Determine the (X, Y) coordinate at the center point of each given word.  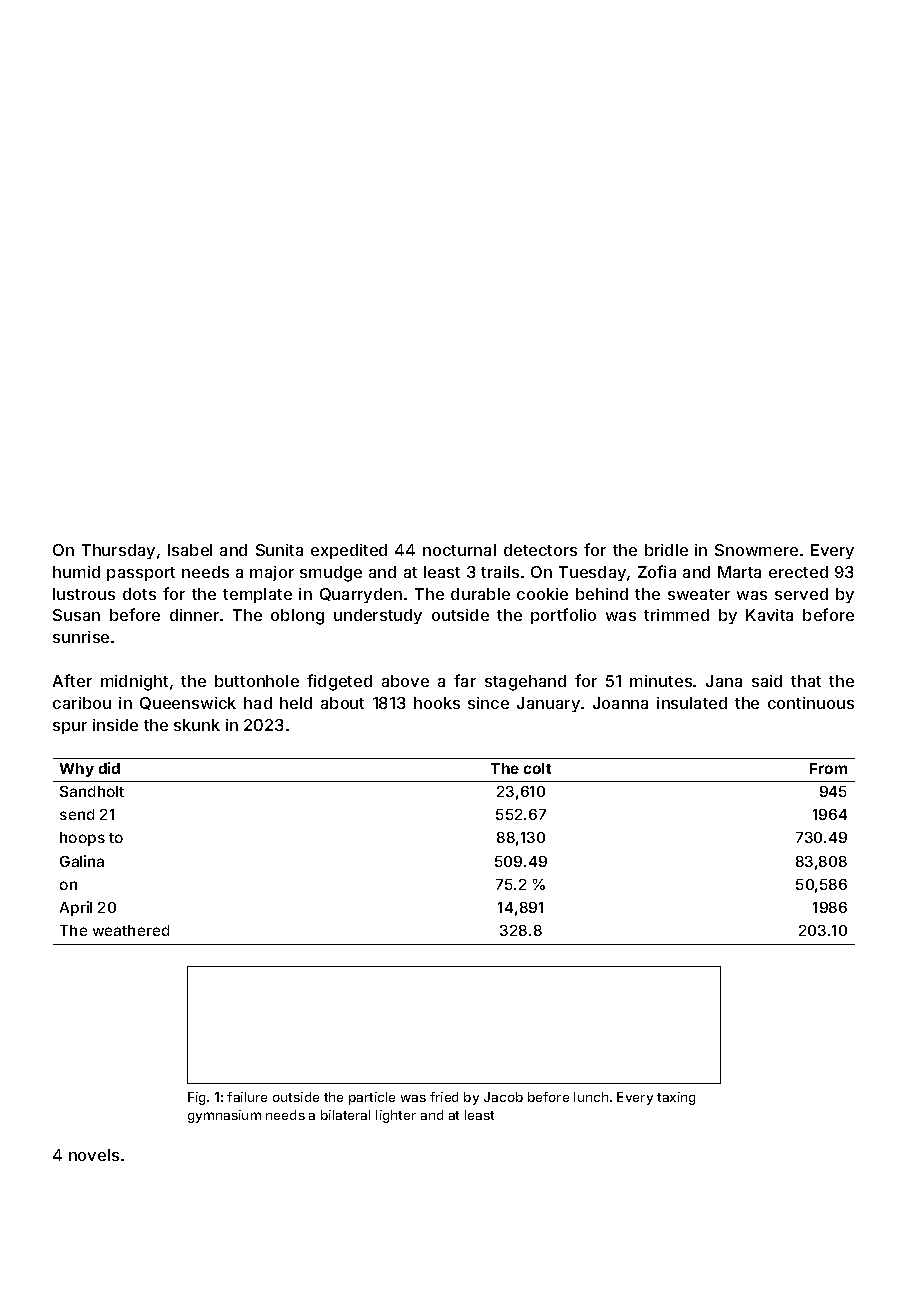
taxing (676, 1098)
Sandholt (92, 791)
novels (94, 1155)
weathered (131, 930)
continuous (811, 703)
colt (537, 768)
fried (444, 1097)
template (257, 595)
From (828, 768)
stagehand (525, 683)
